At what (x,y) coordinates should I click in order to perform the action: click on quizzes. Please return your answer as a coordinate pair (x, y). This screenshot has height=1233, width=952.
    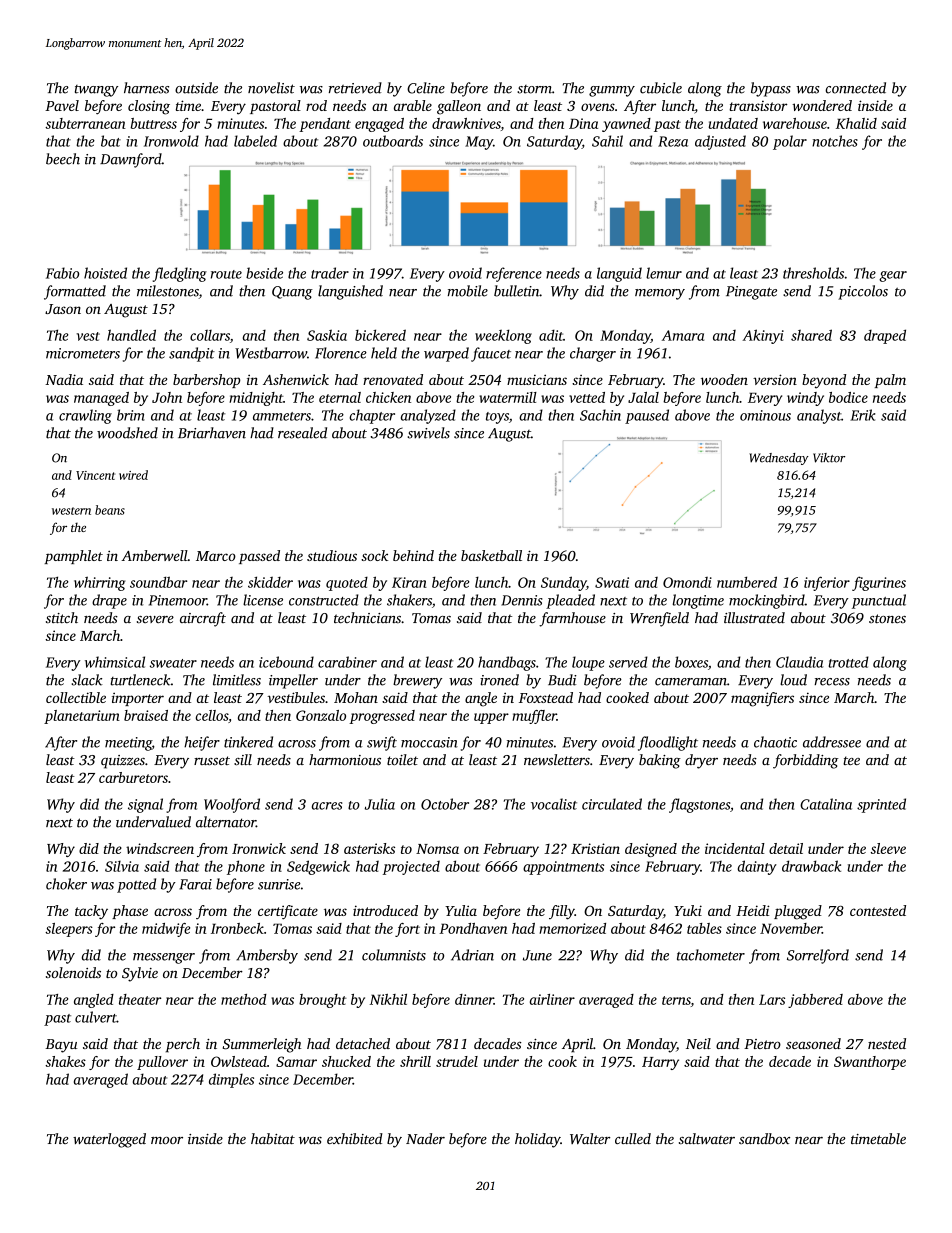
    Looking at the image, I should click on (123, 762).
